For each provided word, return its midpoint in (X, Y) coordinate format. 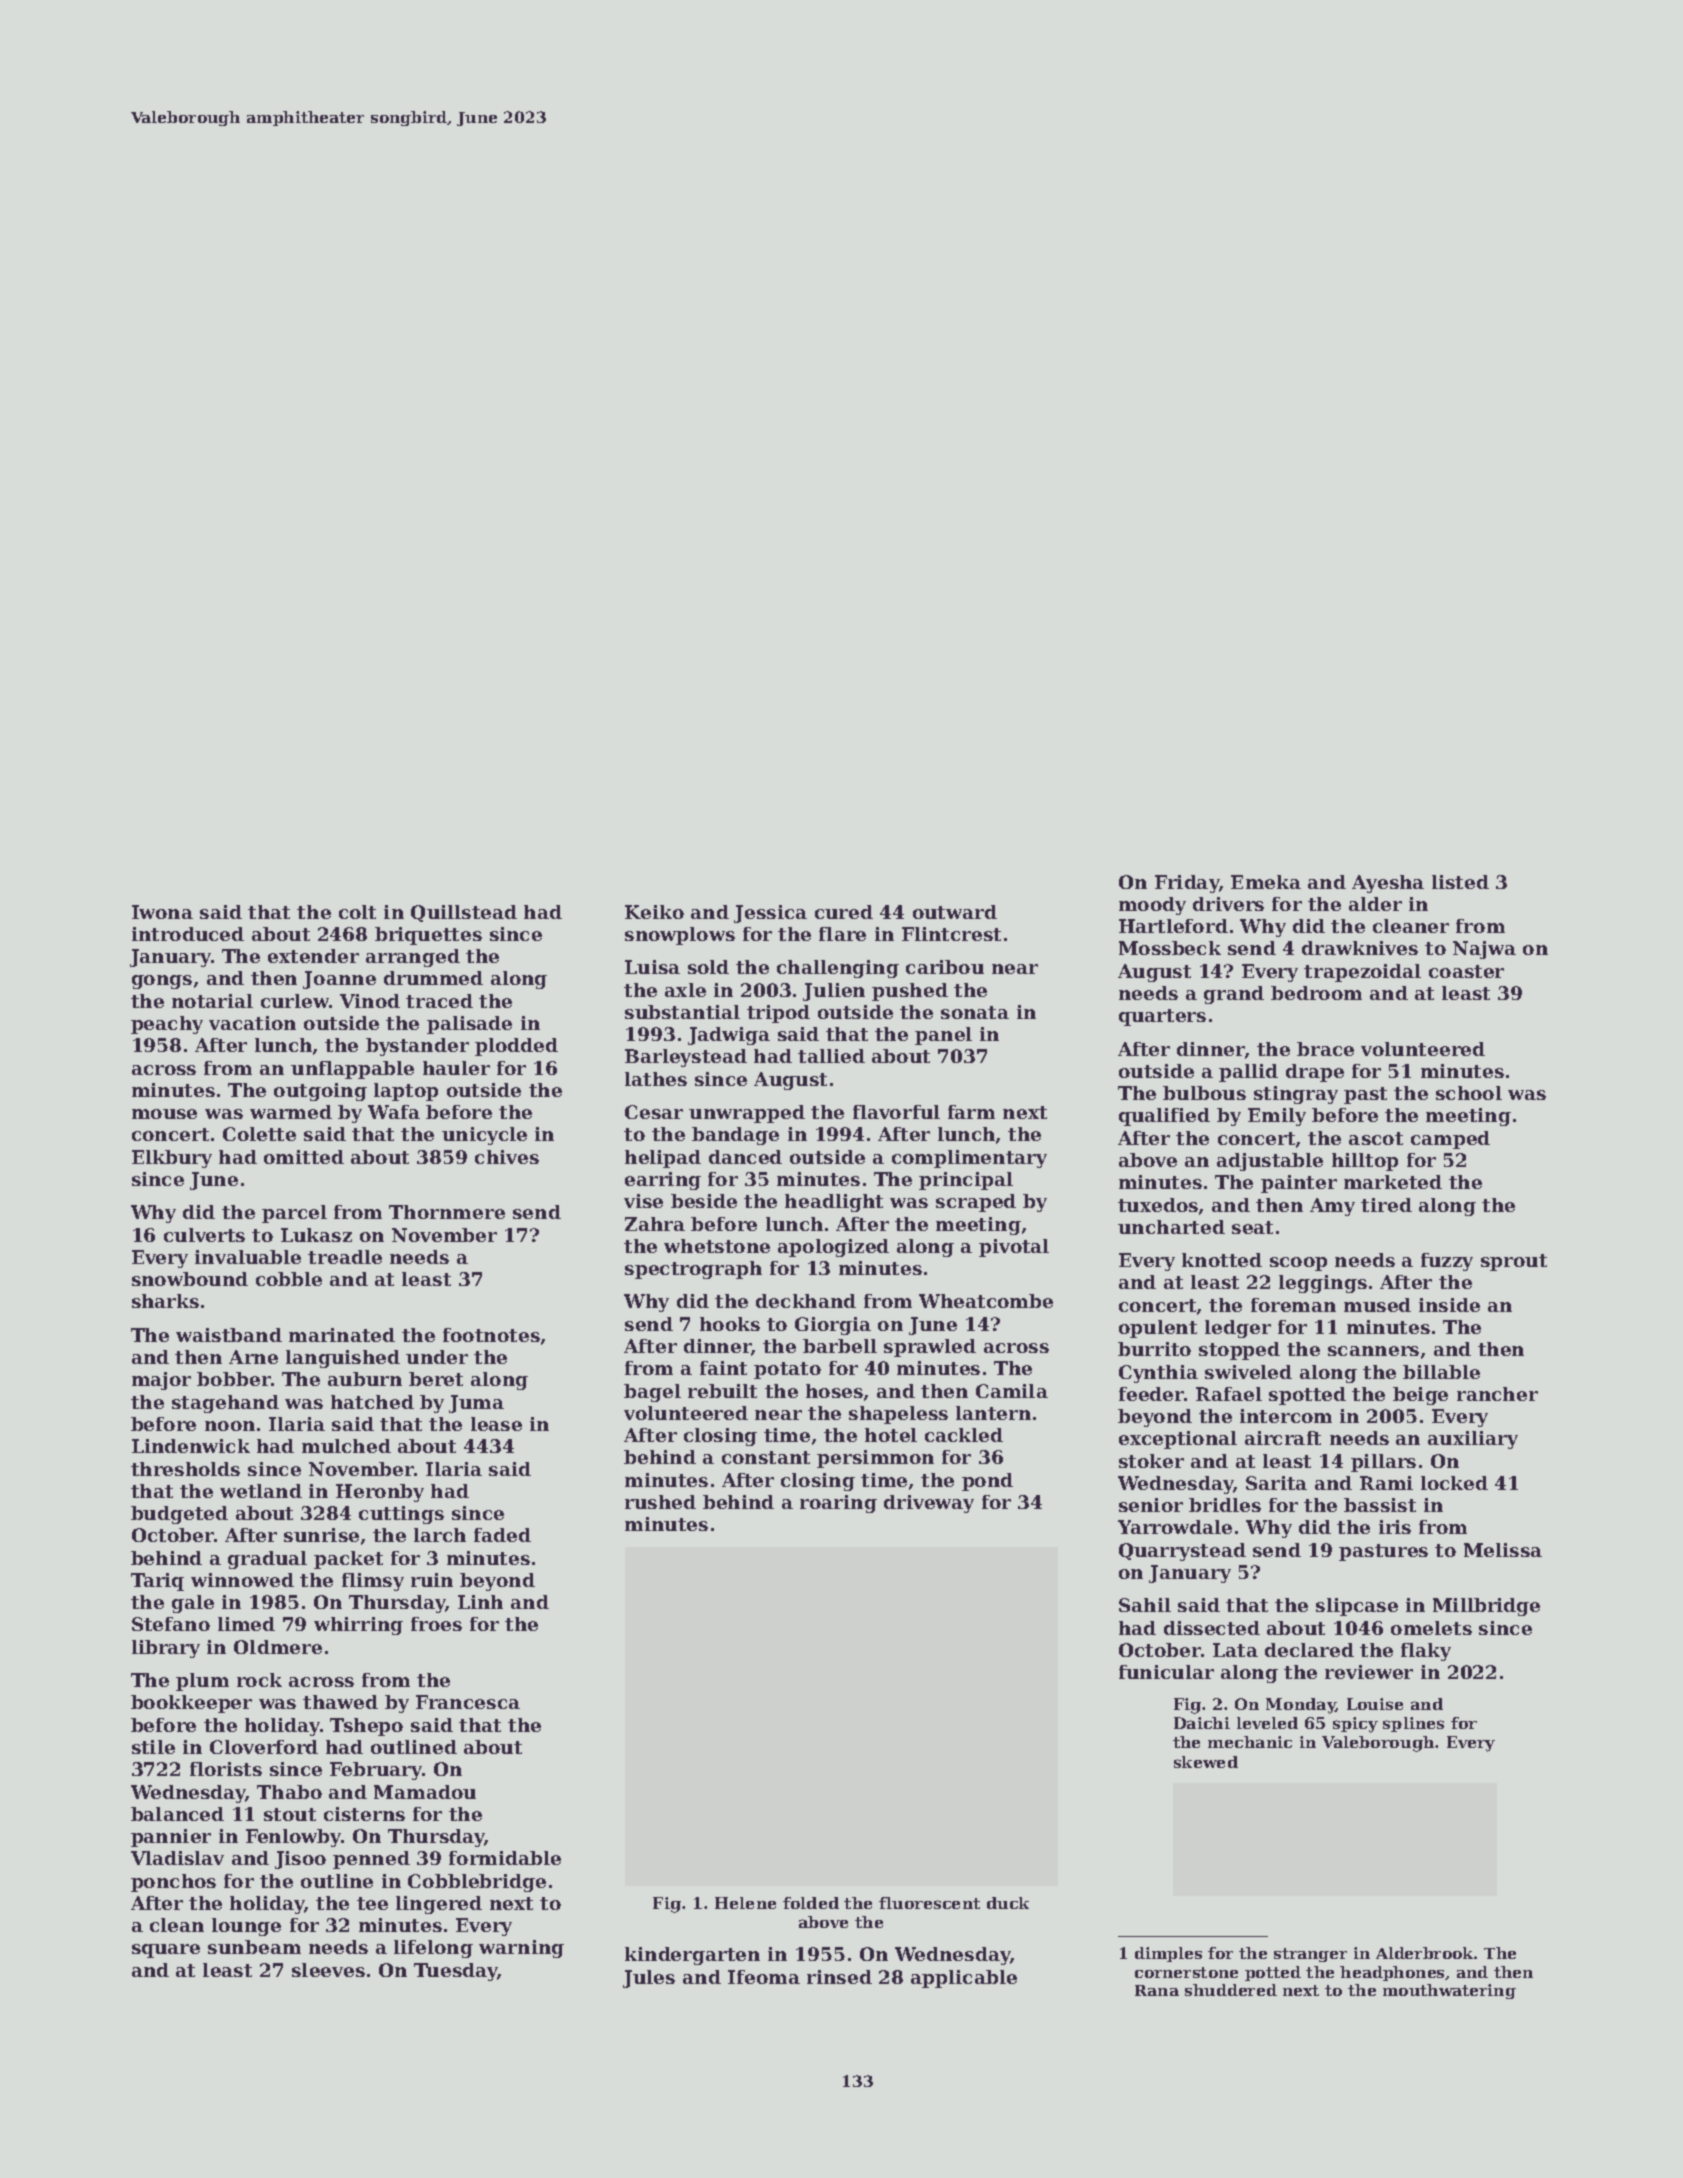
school (1469, 1093)
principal (966, 1181)
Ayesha (1388, 884)
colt (357, 912)
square (166, 1951)
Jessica (770, 914)
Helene (745, 1903)
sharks (165, 1301)
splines (1413, 1724)
